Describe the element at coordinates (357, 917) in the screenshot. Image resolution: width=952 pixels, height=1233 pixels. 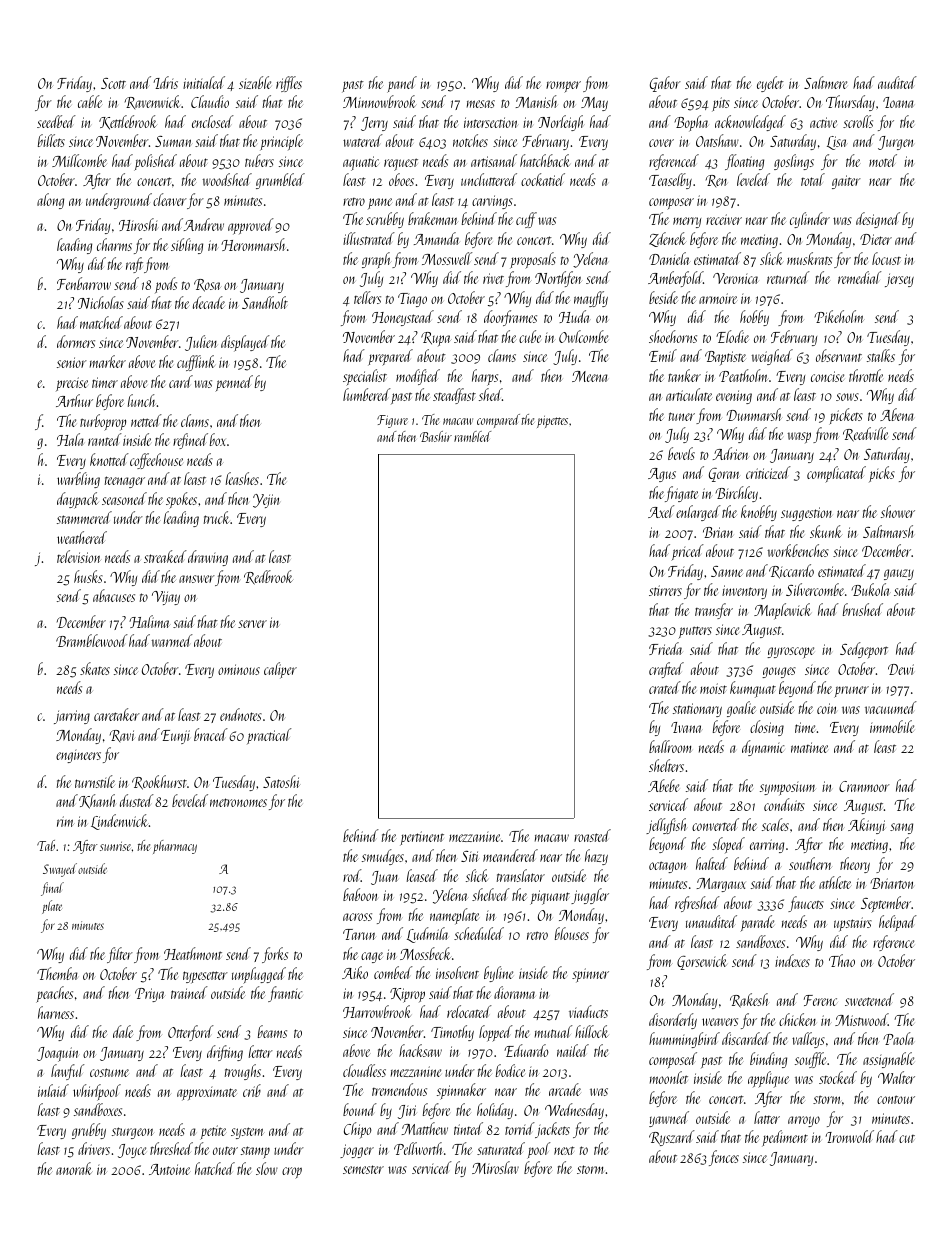
I see `across` at that location.
